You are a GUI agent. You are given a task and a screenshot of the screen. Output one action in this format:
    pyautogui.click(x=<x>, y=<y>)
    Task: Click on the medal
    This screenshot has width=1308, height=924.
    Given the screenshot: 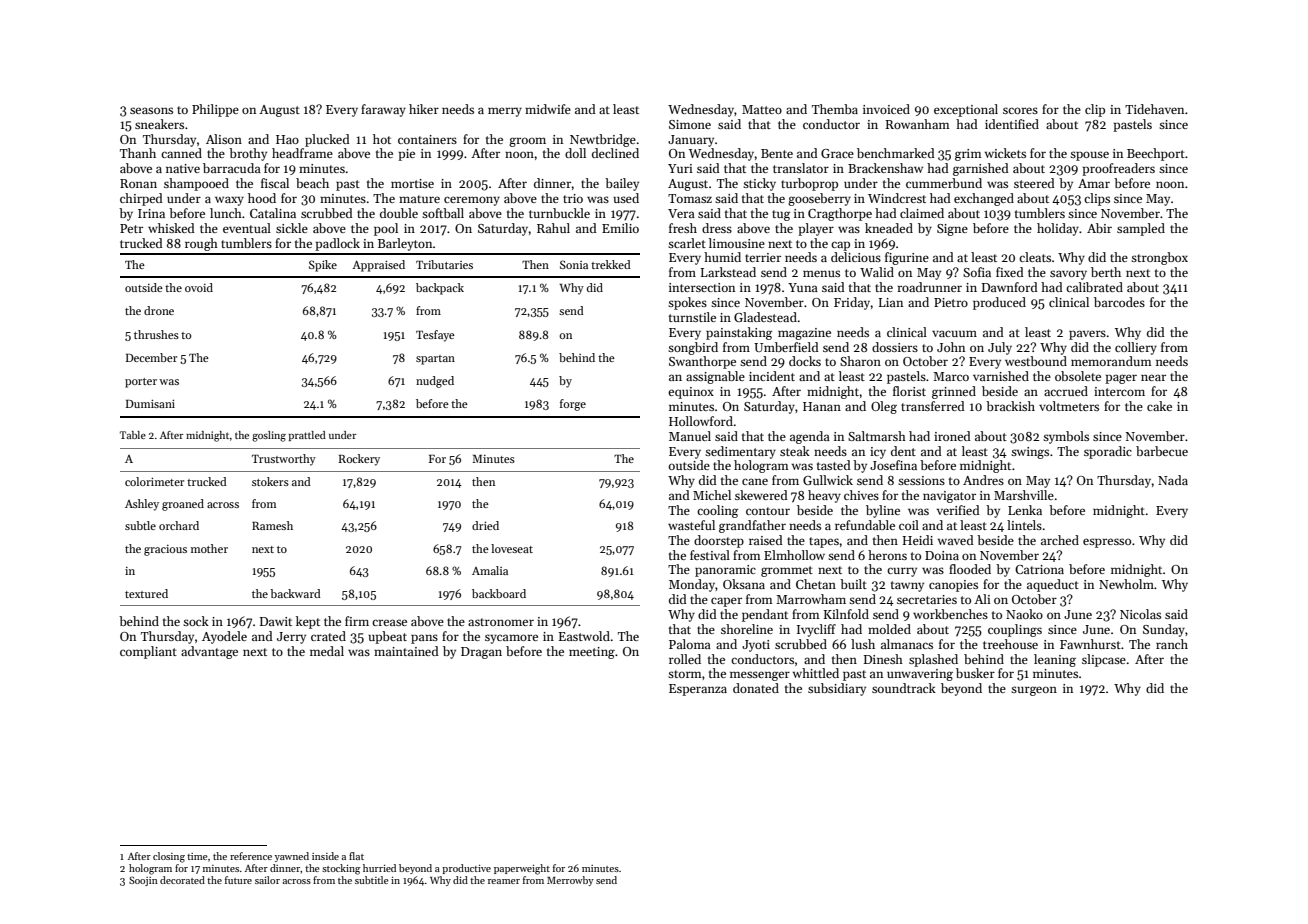 What is the action you would take?
    pyautogui.click(x=327, y=651)
